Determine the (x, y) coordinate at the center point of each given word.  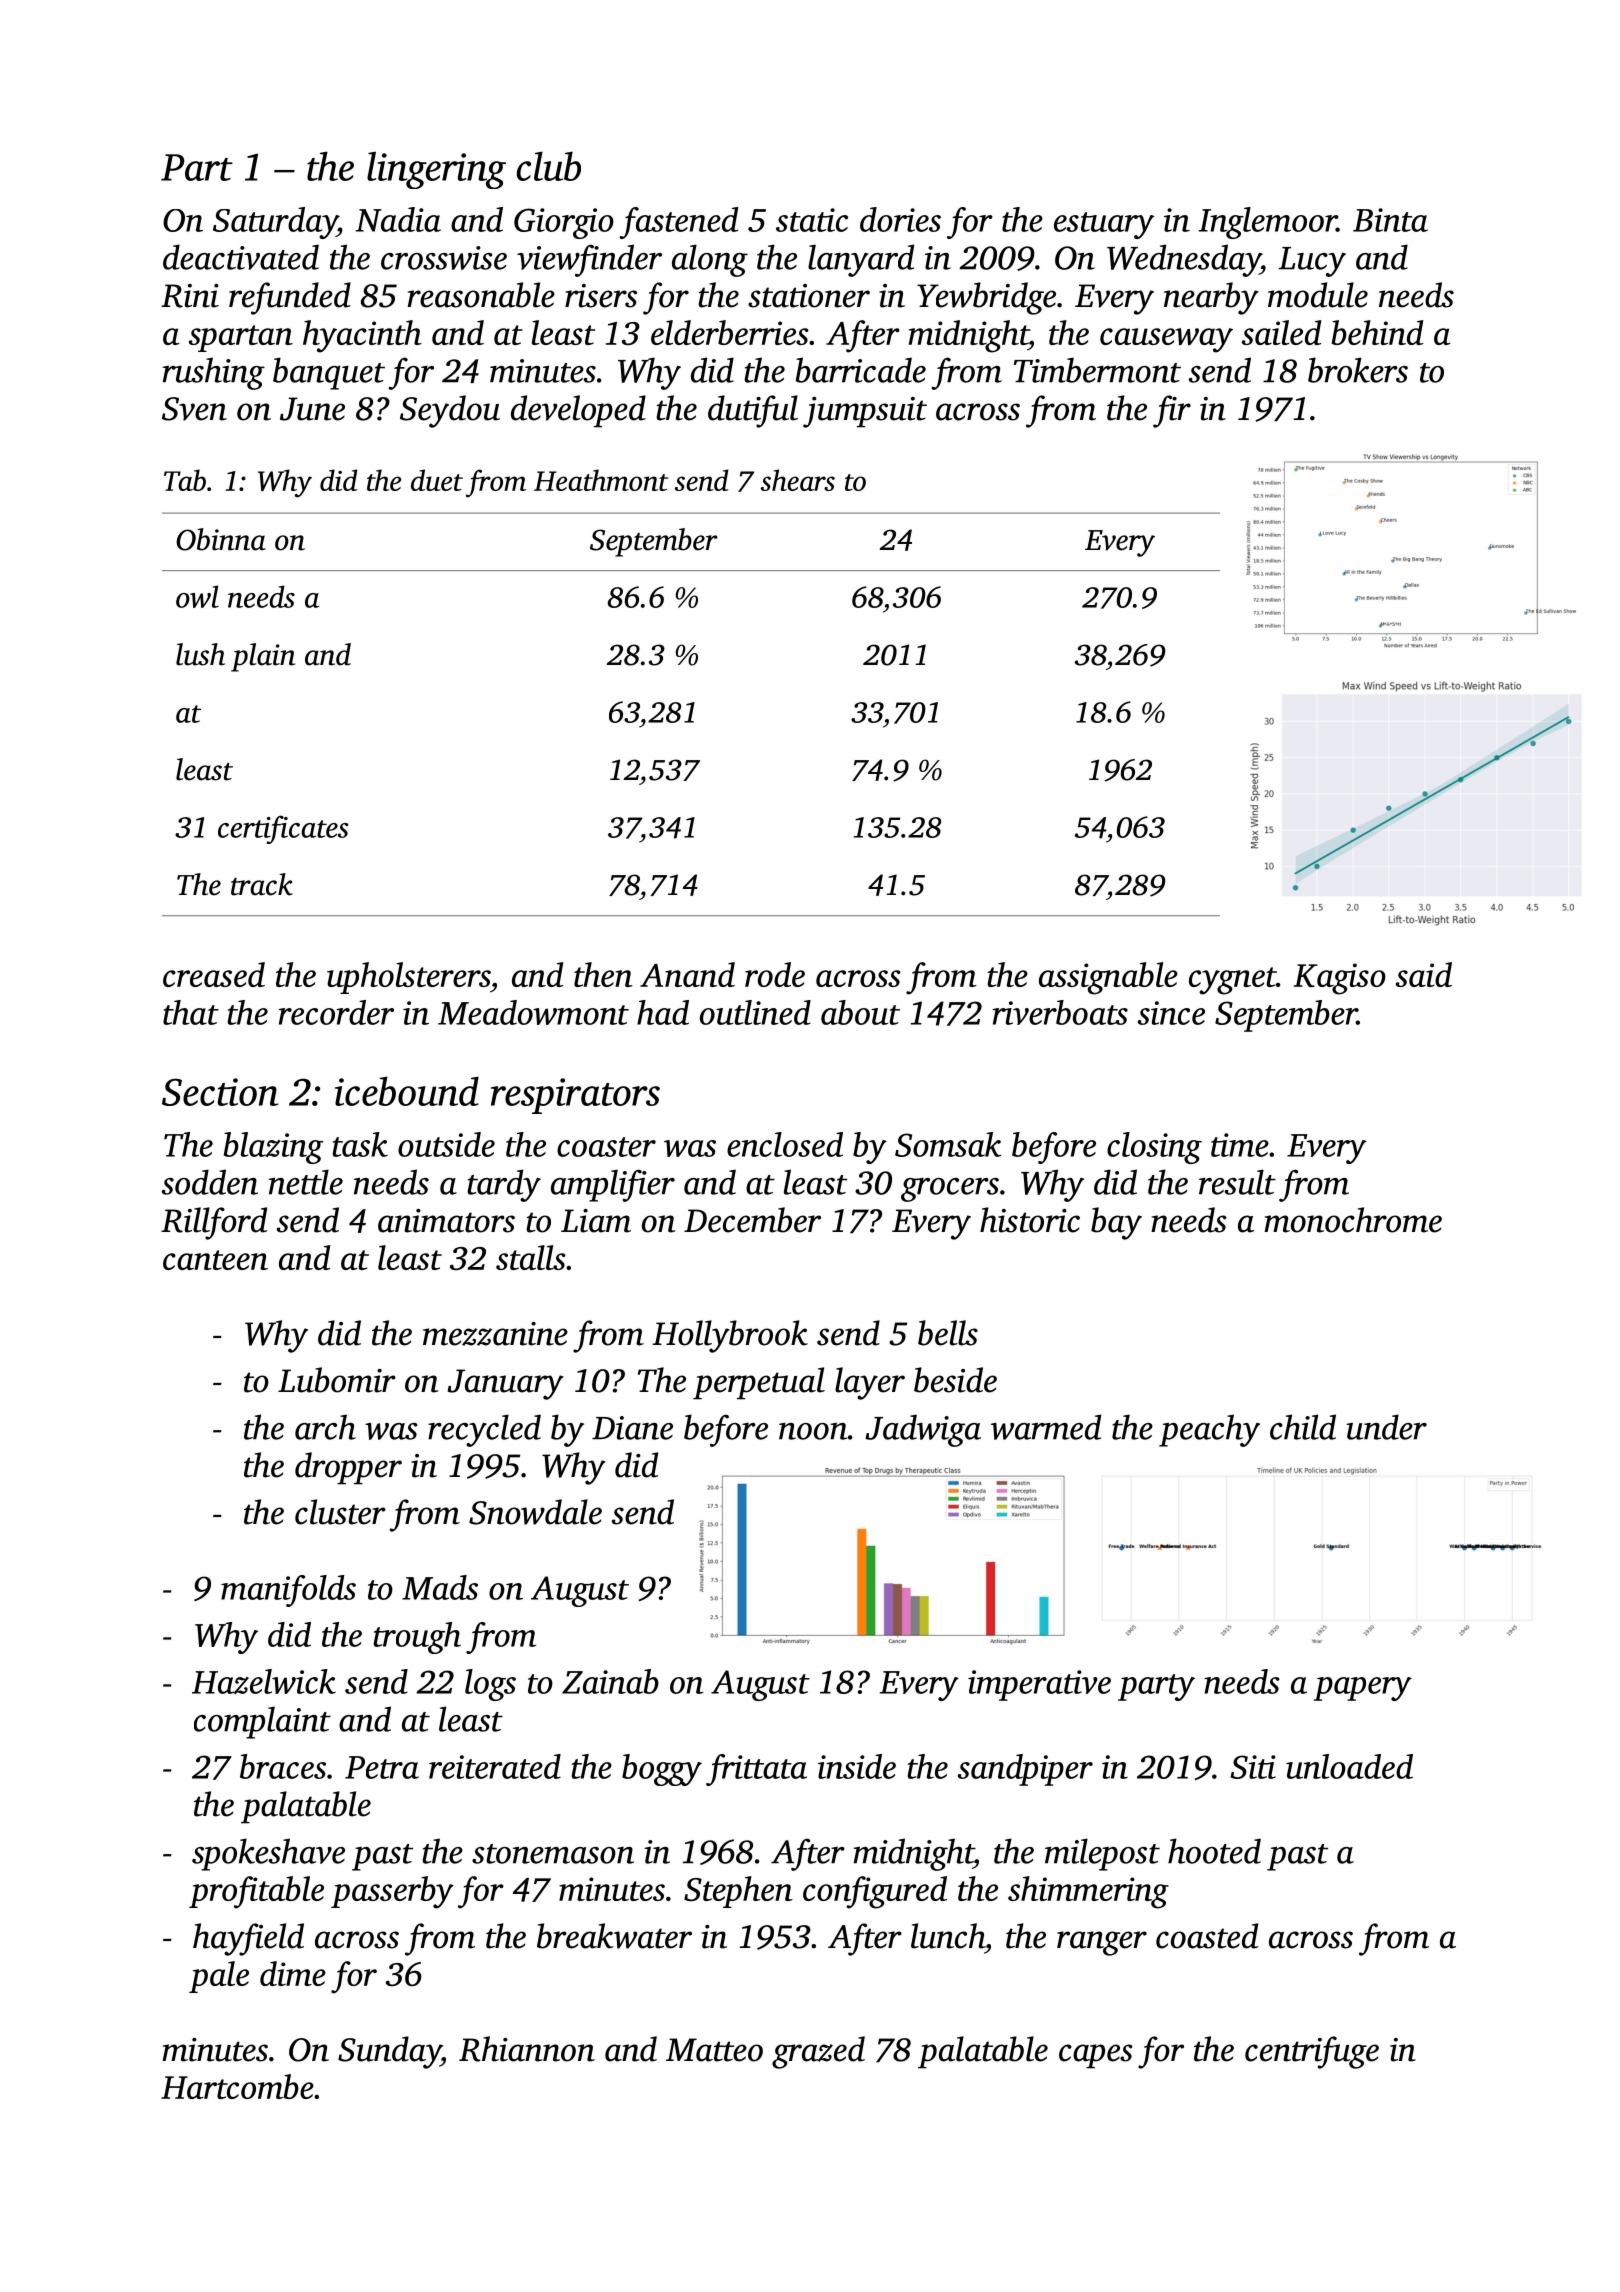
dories (900, 219)
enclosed (785, 1144)
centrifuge (1312, 2052)
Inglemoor (1268, 223)
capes (1096, 2056)
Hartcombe (237, 2086)
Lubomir (337, 1380)
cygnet (1232, 981)
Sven (194, 409)
